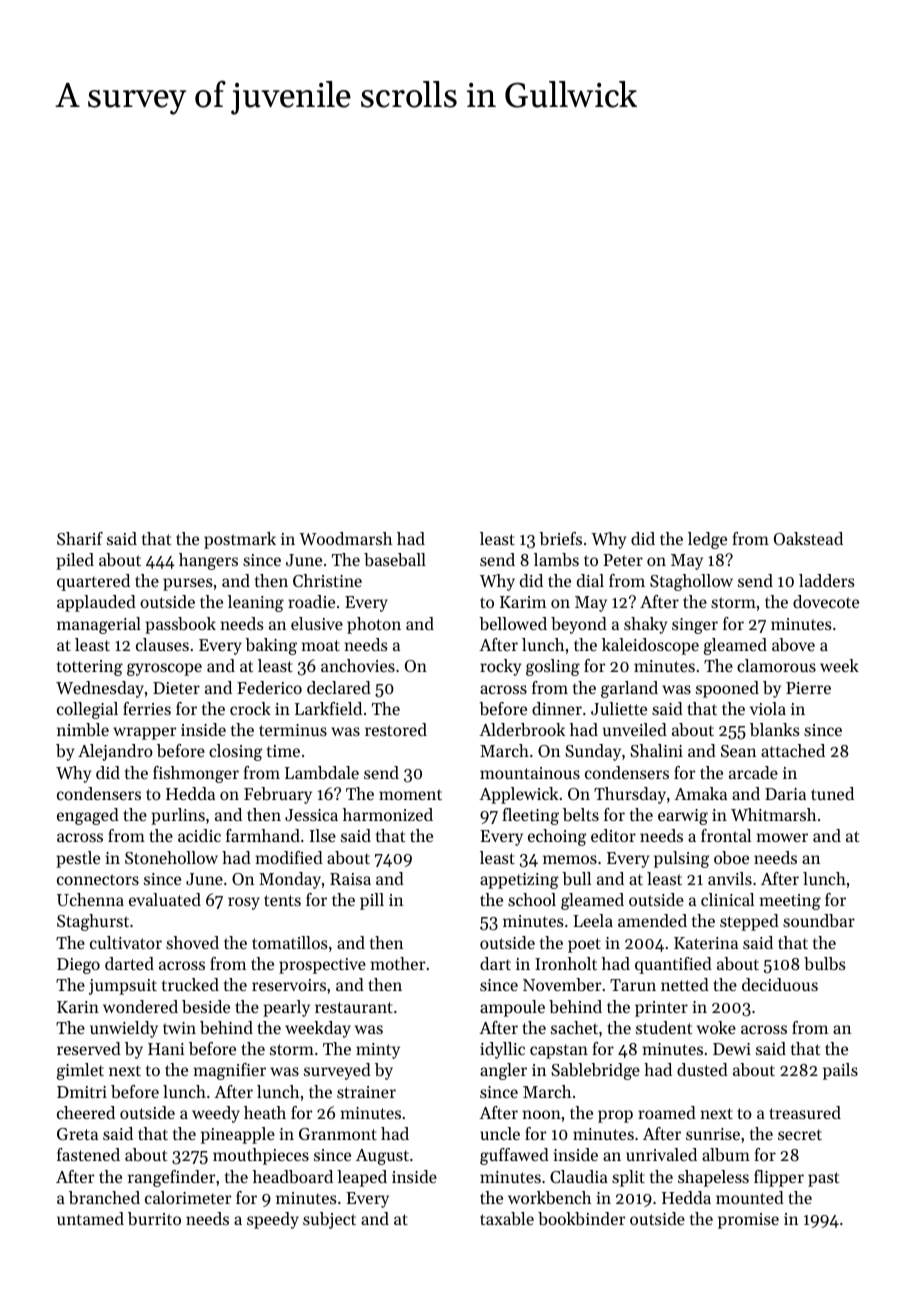 The image size is (924, 1314). What do you see at coordinates (339, 687) in the screenshot?
I see `declared` at bounding box center [339, 687].
